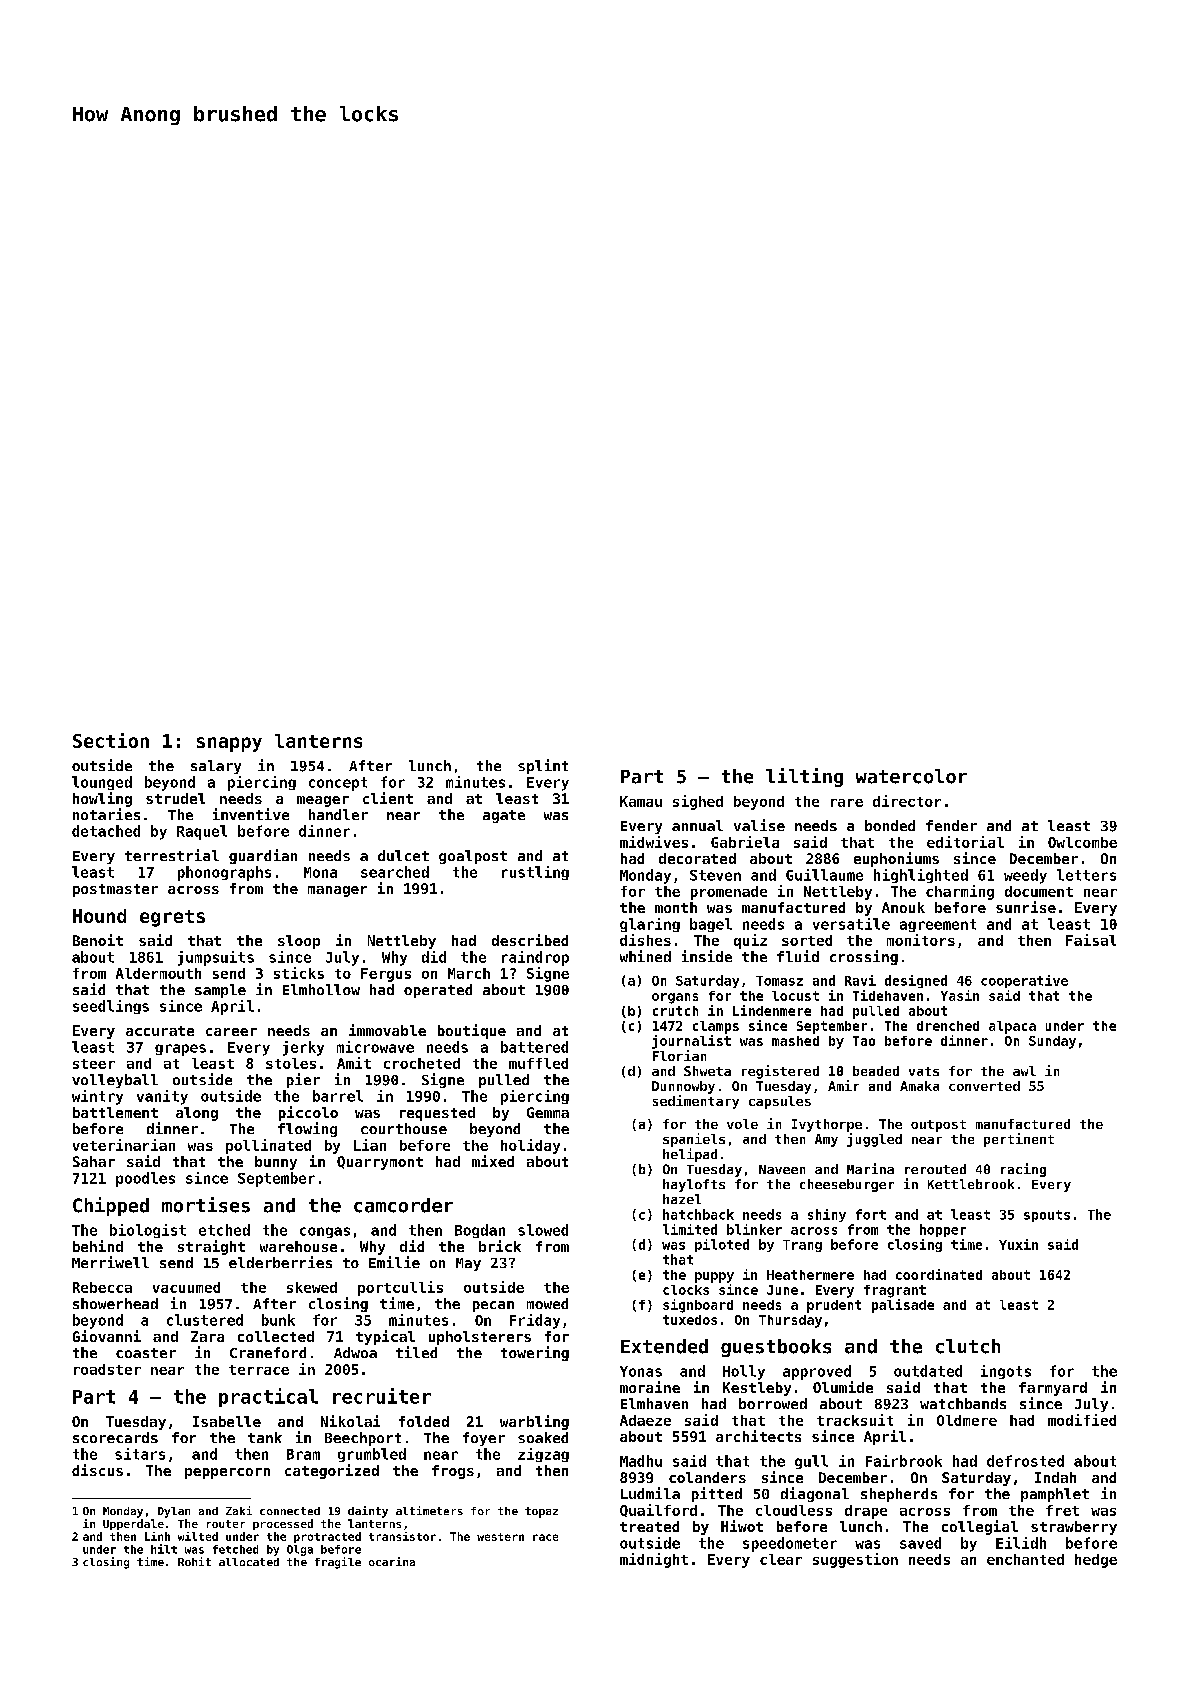 This screenshot has width=1189, height=1682. Describe the element at coordinates (422, 1063) in the screenshot. I see `crocheted` at that location.
